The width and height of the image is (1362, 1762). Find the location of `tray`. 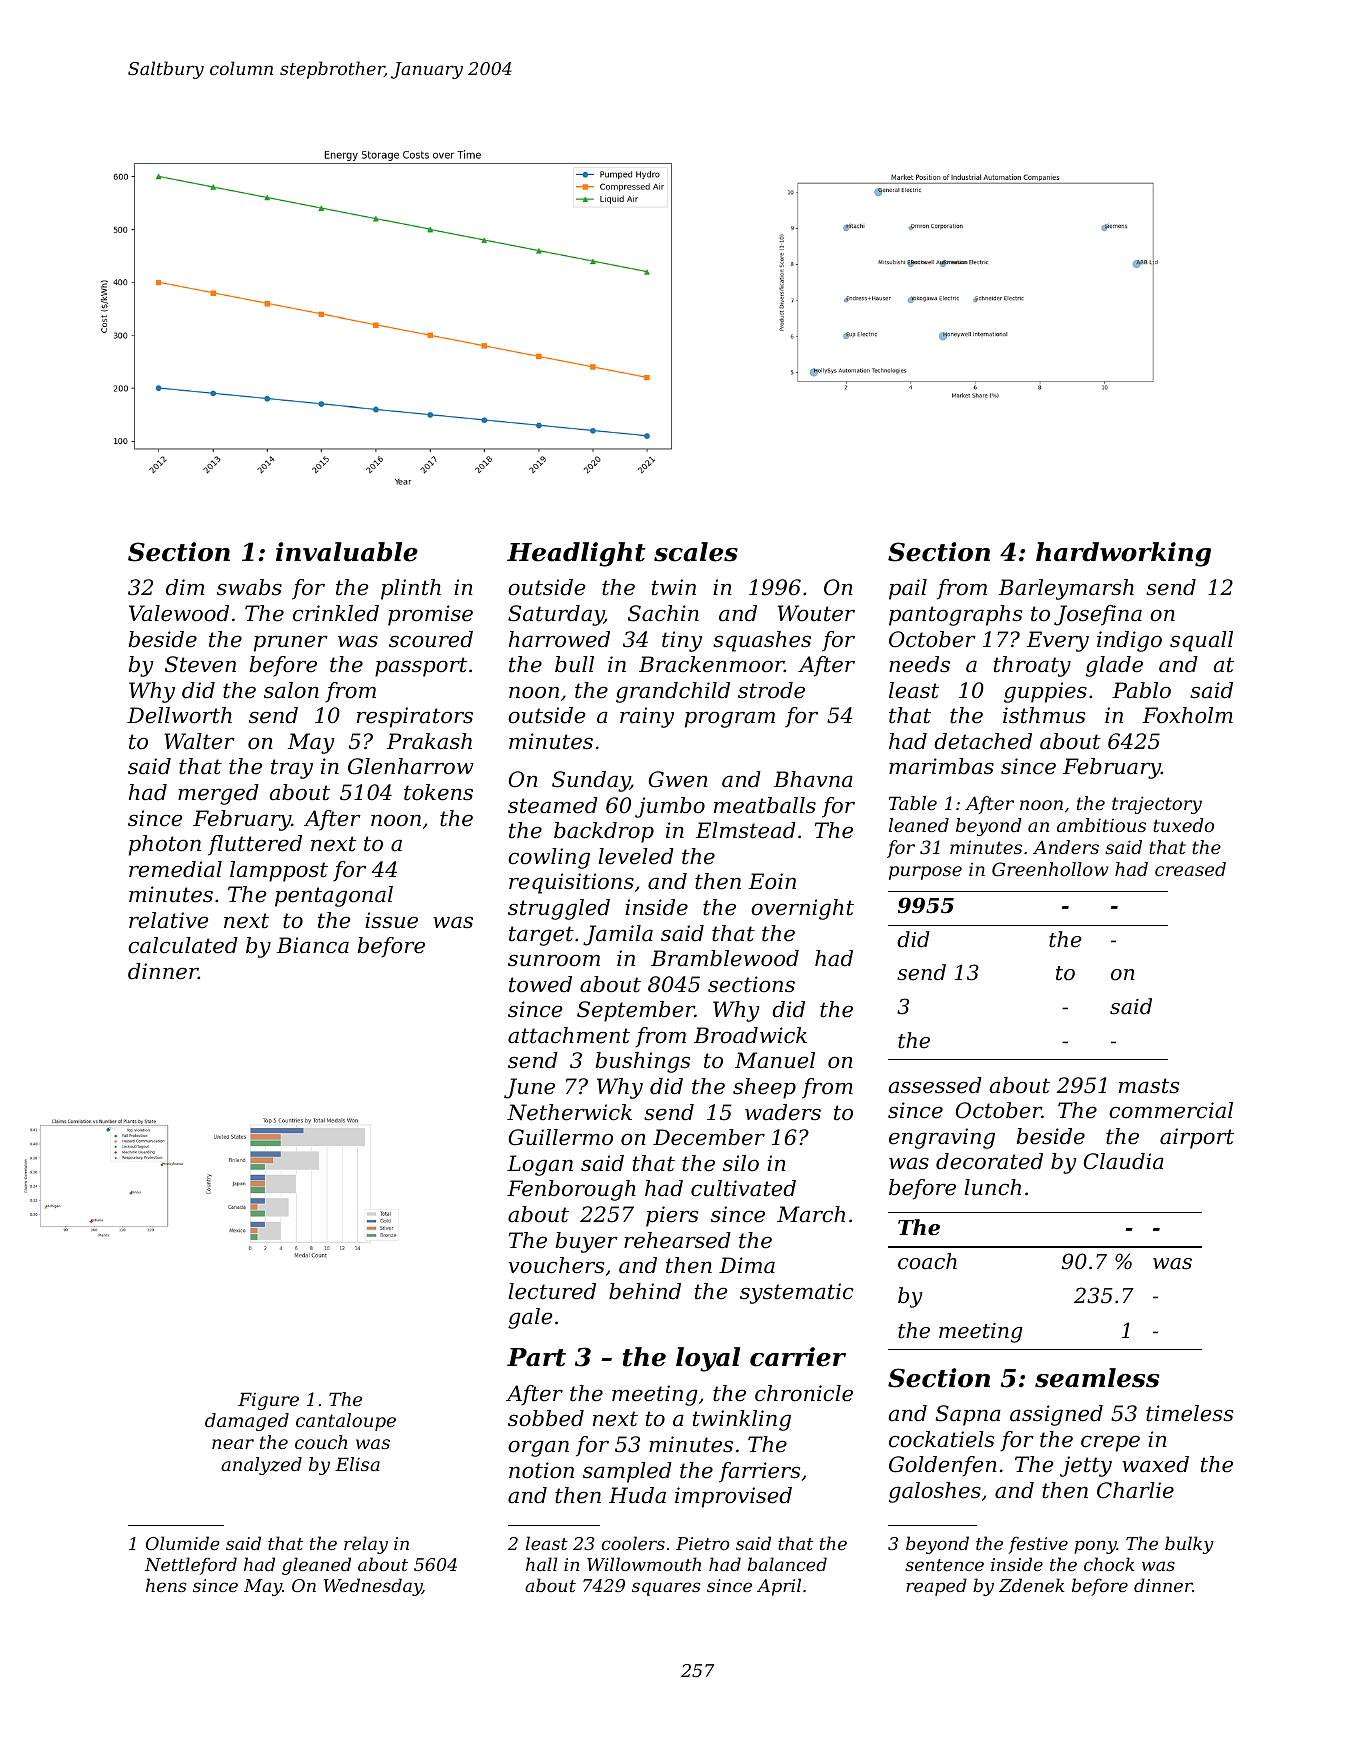

tray is located at coordinates (292, 769).
